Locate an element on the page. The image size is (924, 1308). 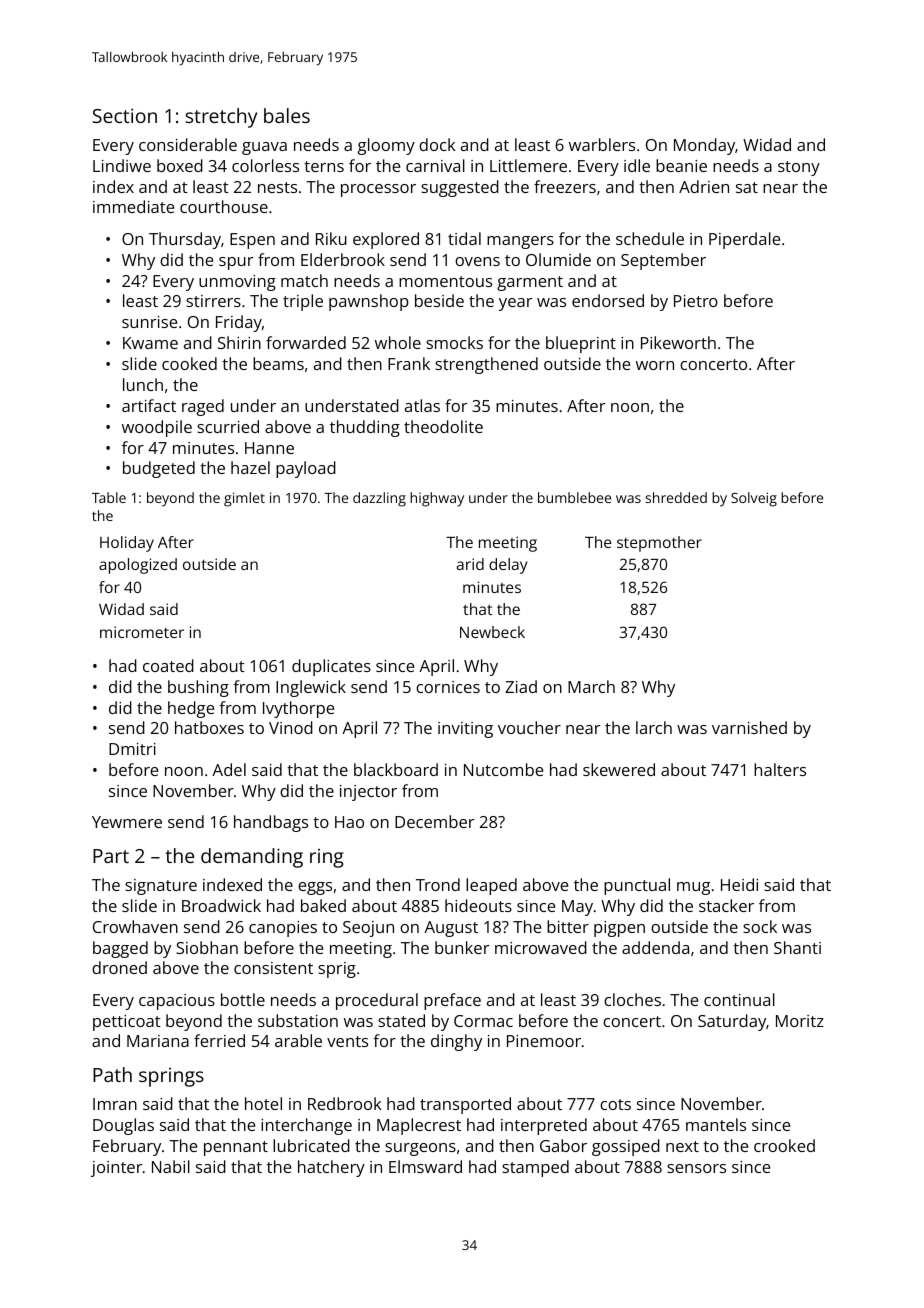
ovens is located at coordinates (477, 261).
